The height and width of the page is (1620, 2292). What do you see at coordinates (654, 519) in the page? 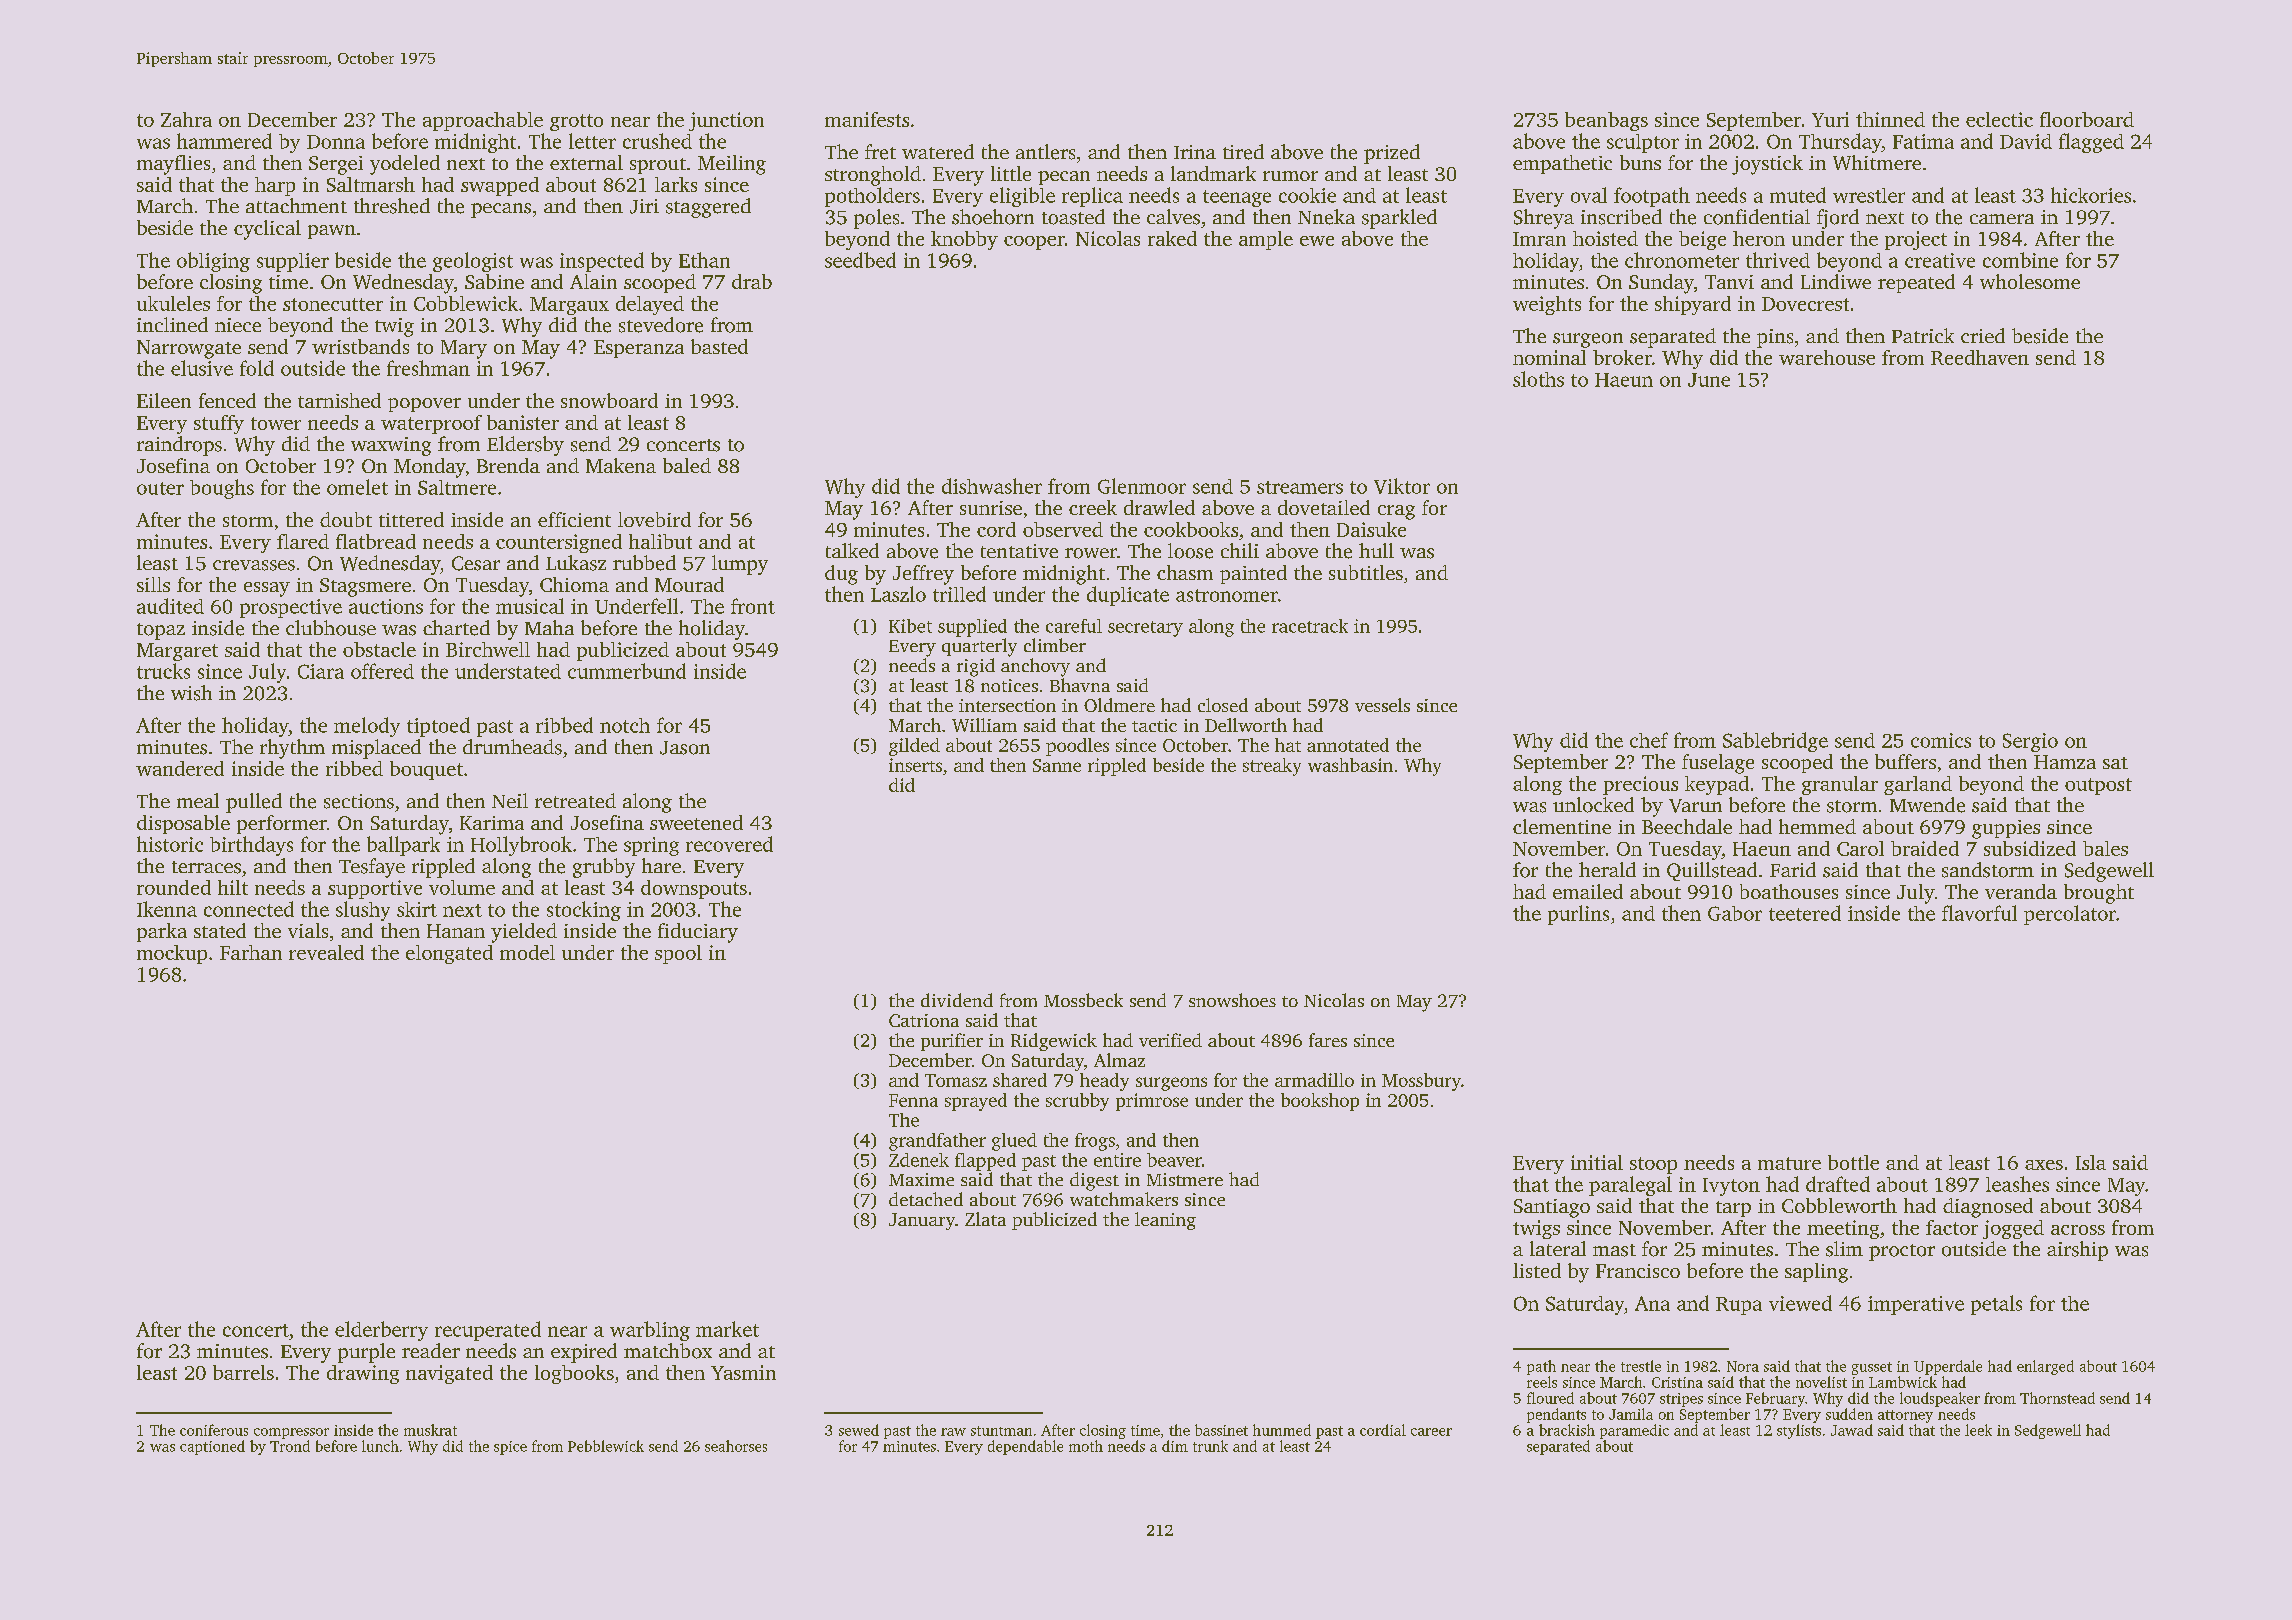
I see `lovebird` at bounding box center [654, 519].
